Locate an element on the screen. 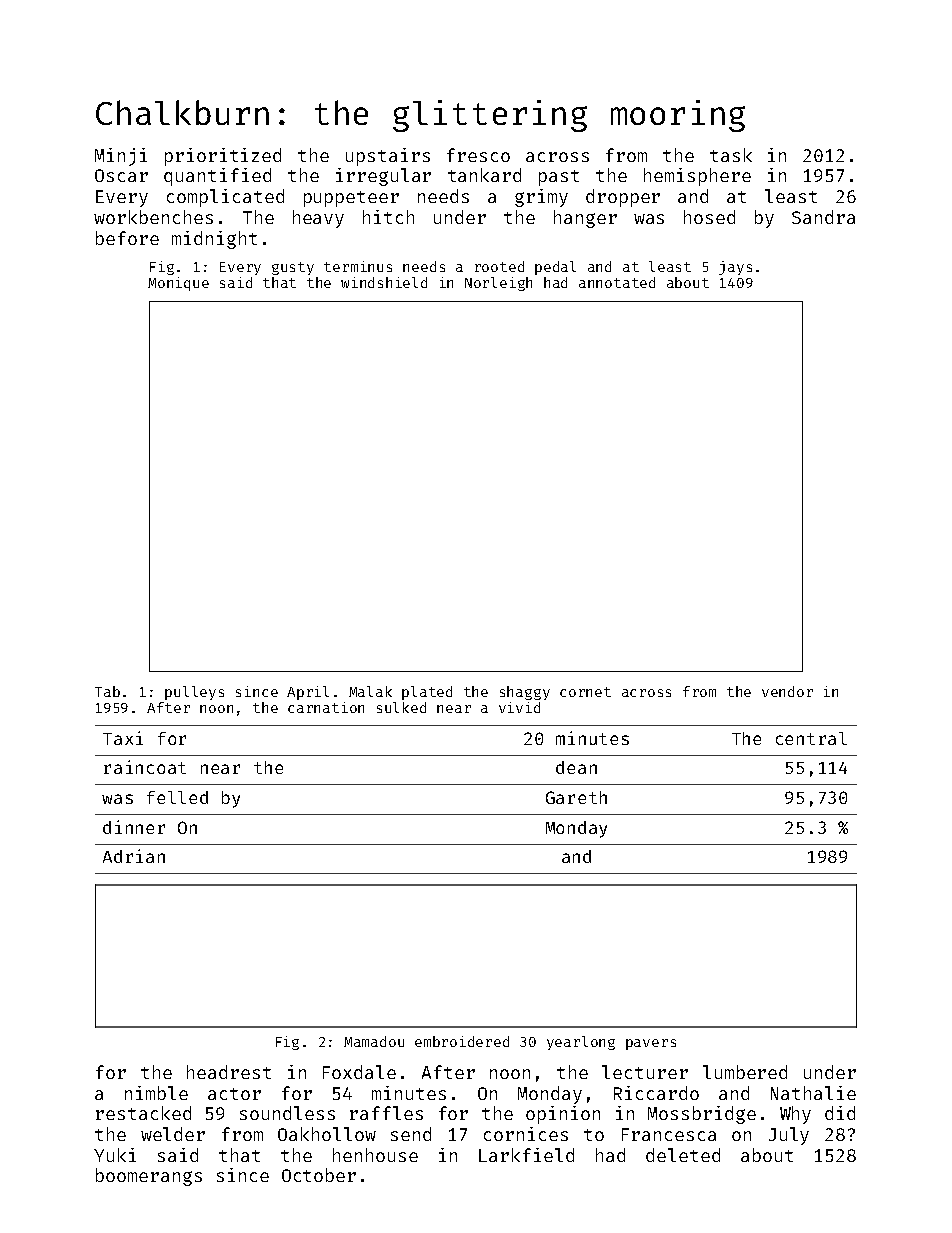  deleted is located at coordinates (683, 1155).
